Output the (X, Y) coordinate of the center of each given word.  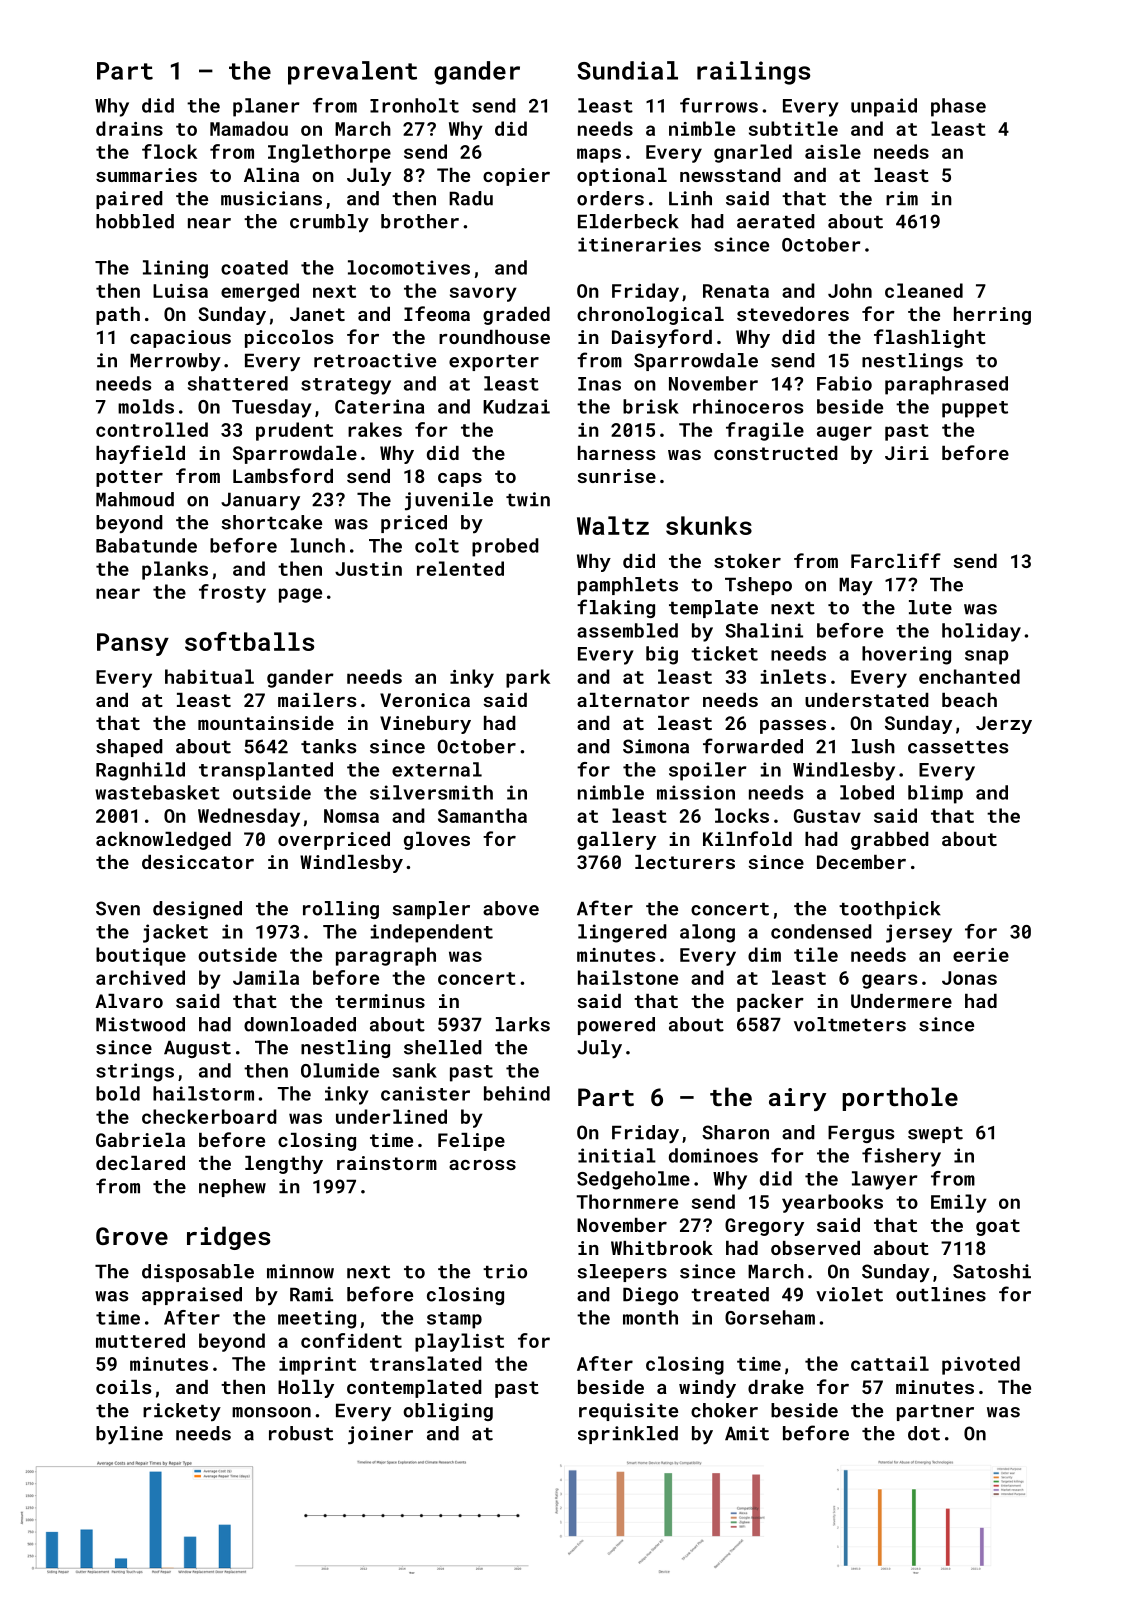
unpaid (884, 107)
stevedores (793, 314)
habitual (209, 676)
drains (129, 128)
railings (753, 73)
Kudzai (516, 406)
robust (301, 1433)
